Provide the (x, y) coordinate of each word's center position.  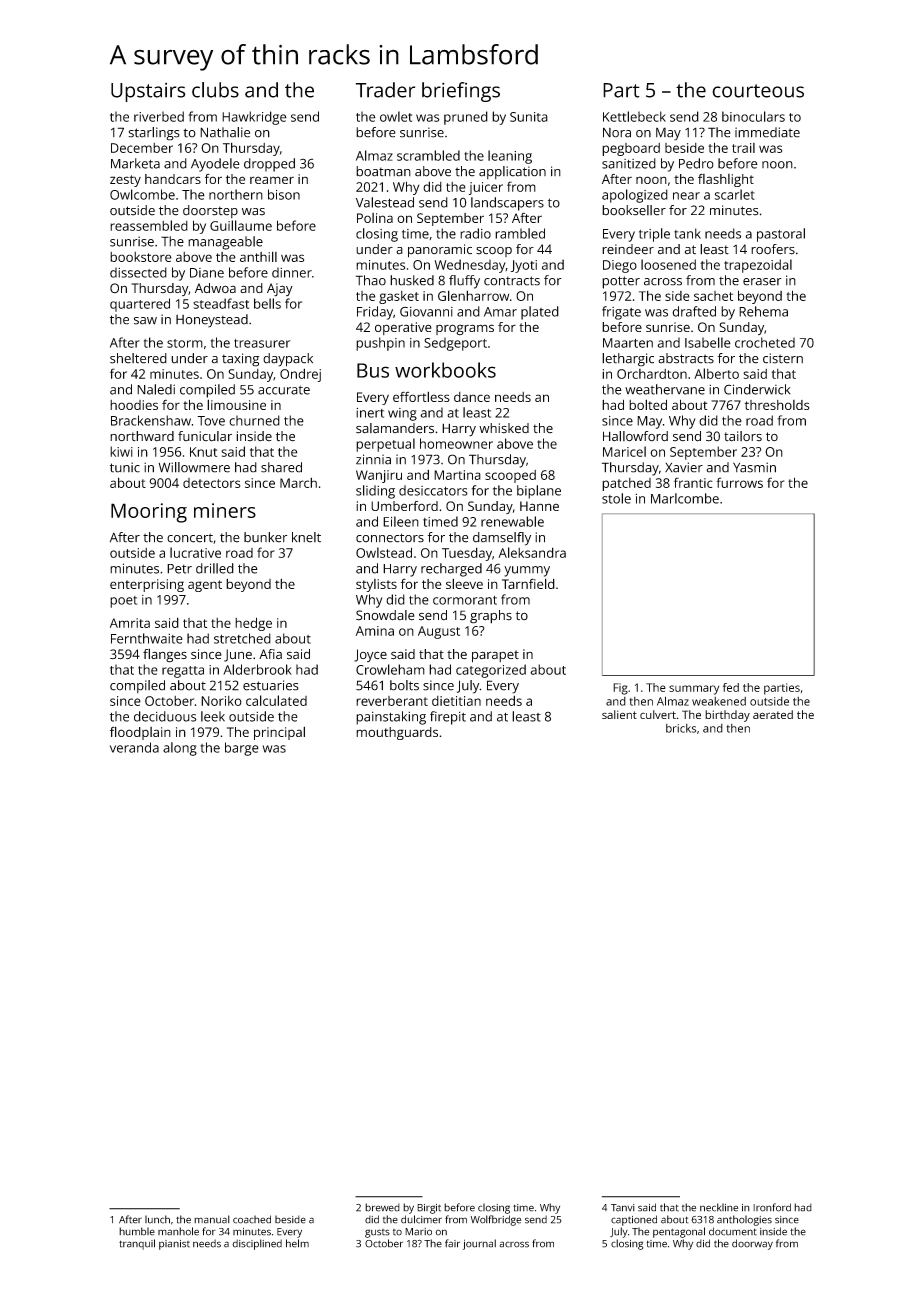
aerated (773, 714)
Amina (375, 631)
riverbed (159, 116)
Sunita (529, 117)
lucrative (195, 552)
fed (731, 687)
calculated (276, 700)
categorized (491, 671)
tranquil (137, 1244)
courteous (758, 91)
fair (452, 1243)
